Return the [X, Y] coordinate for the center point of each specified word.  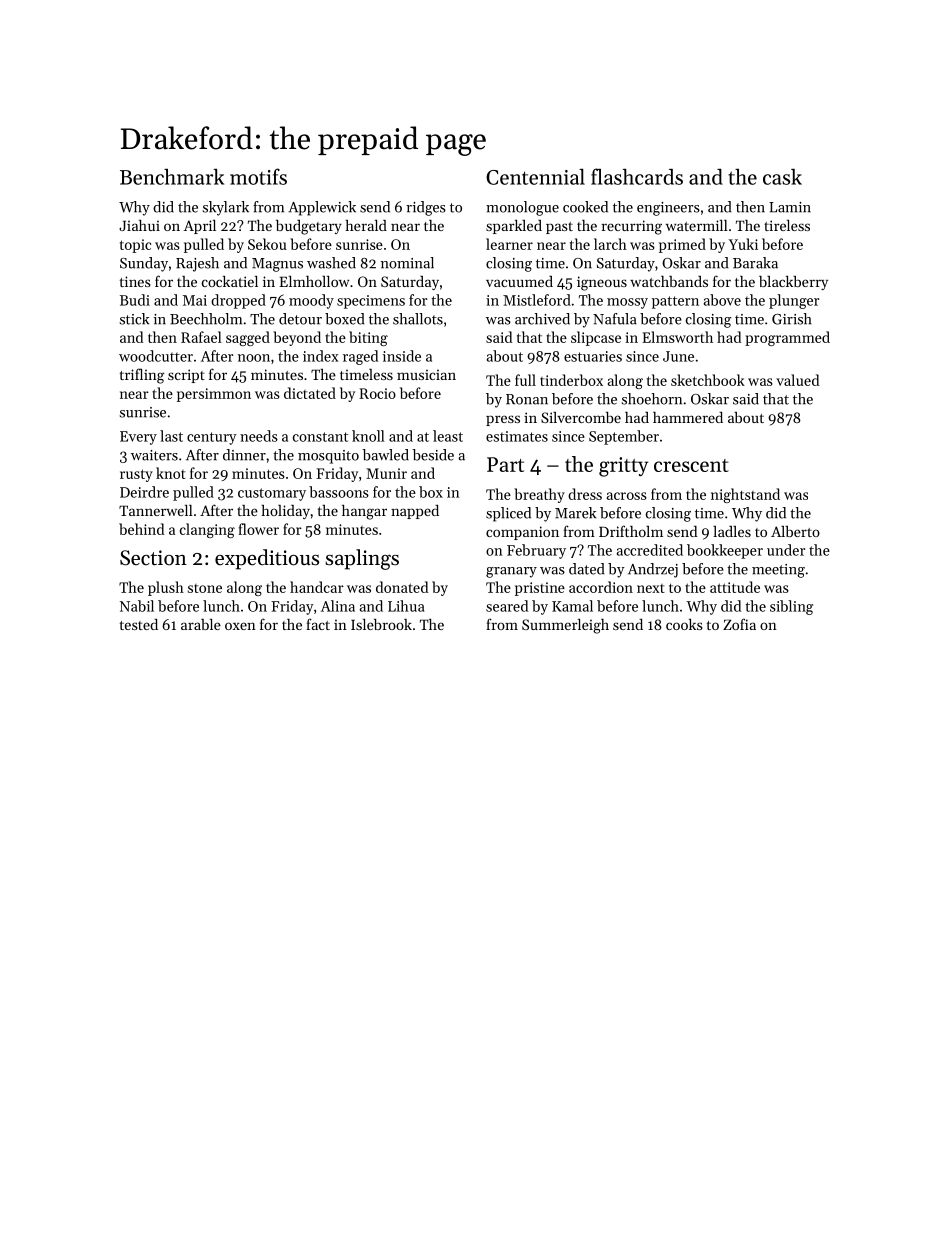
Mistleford [537, 300]
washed [331, 263]
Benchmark [172, 177]
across [627, 496]
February [536, 551]
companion [522, 533]
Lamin [790, 207]
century [212, 438]
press [503, 420]
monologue [522, 208]
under [786, 550]
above [722, 300]
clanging [207, 530]
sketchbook [708, 380]
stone [205, 588]
